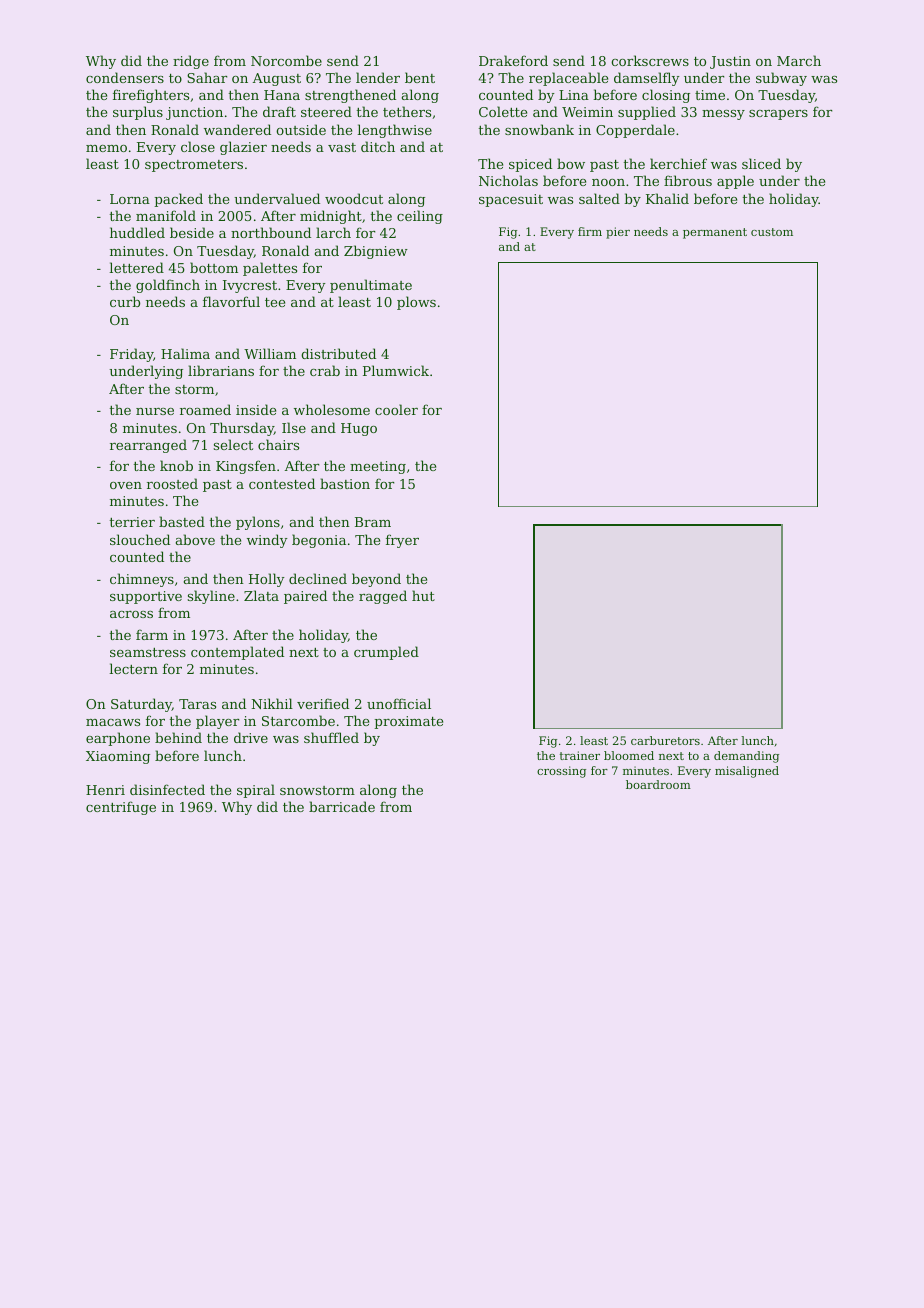  What do you see at coordinates (378, 77) in the screenshot?
I see `lender` at bounding box center [378, 77].
